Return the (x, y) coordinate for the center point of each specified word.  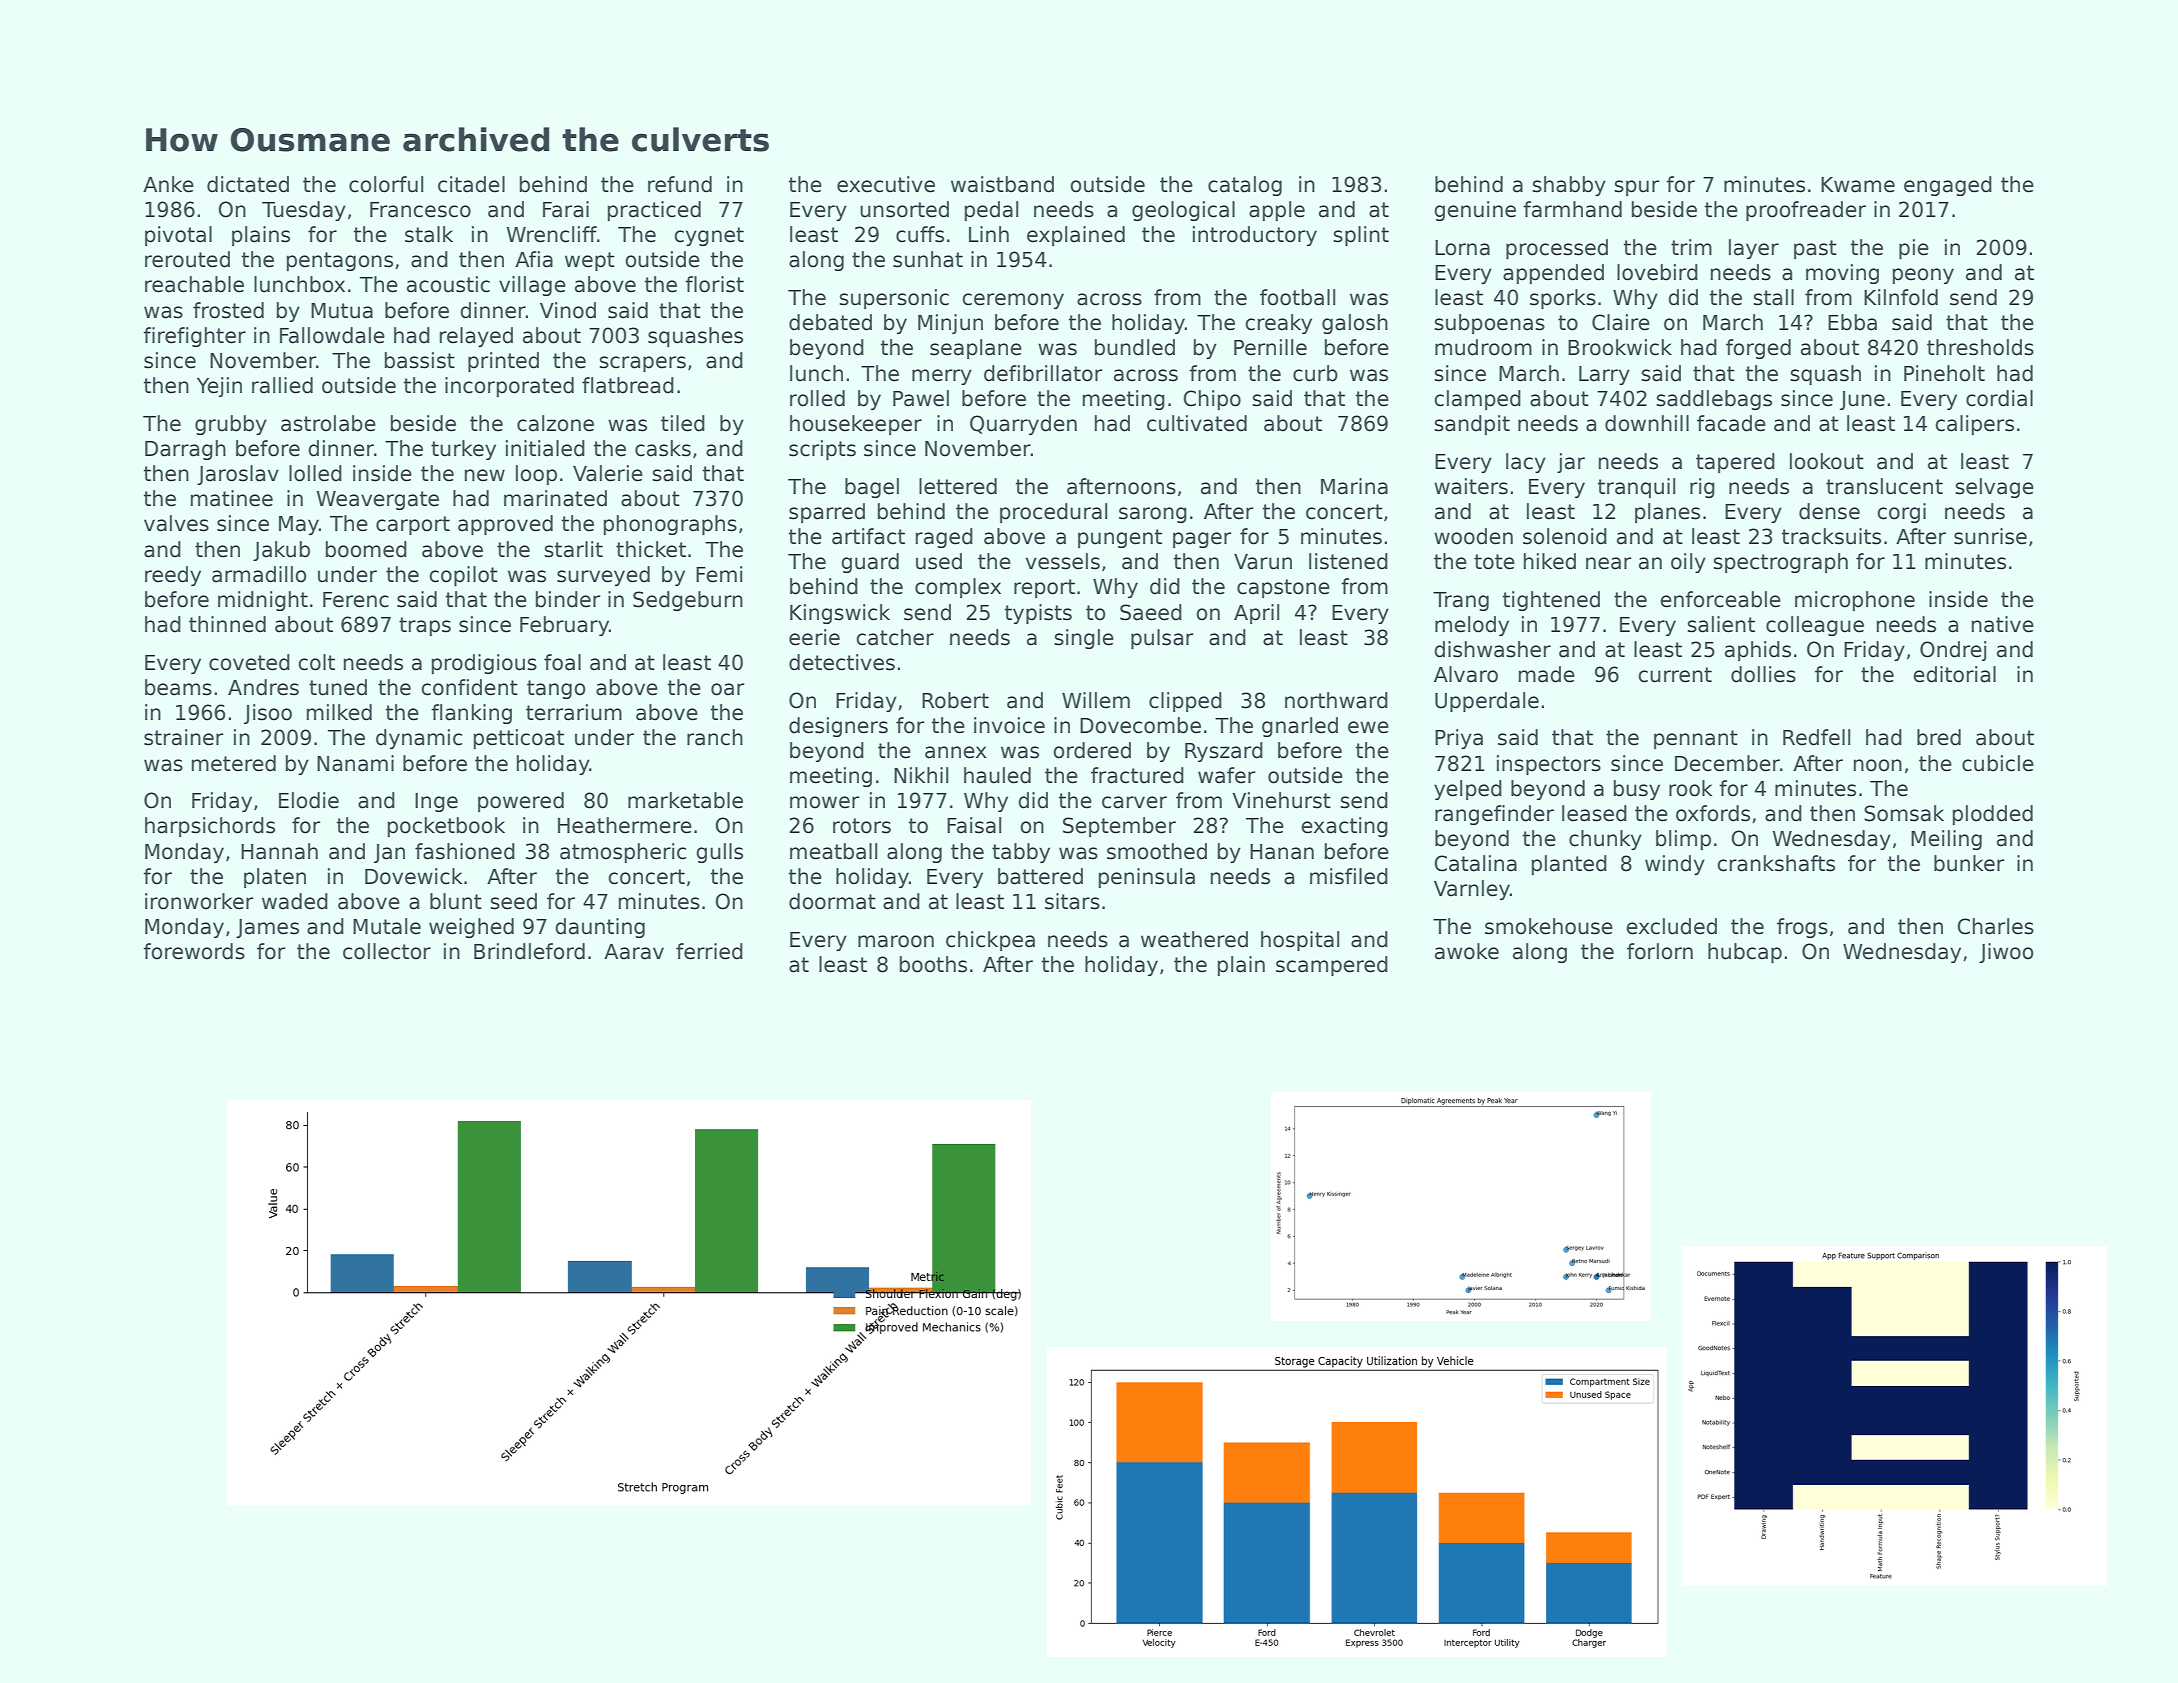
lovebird (1657, 272)
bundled (1135, 347)
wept (590, 261)
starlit (573, 549)
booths (933, 964)
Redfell (1816, 737)
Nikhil (921, 775)
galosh (1355, 324)
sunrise (1990, 536)
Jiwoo (2006, 953)
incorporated (509, 387)
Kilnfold (1901, 297)
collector (387, 951)
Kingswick (840, 614)
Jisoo (268, 714)
